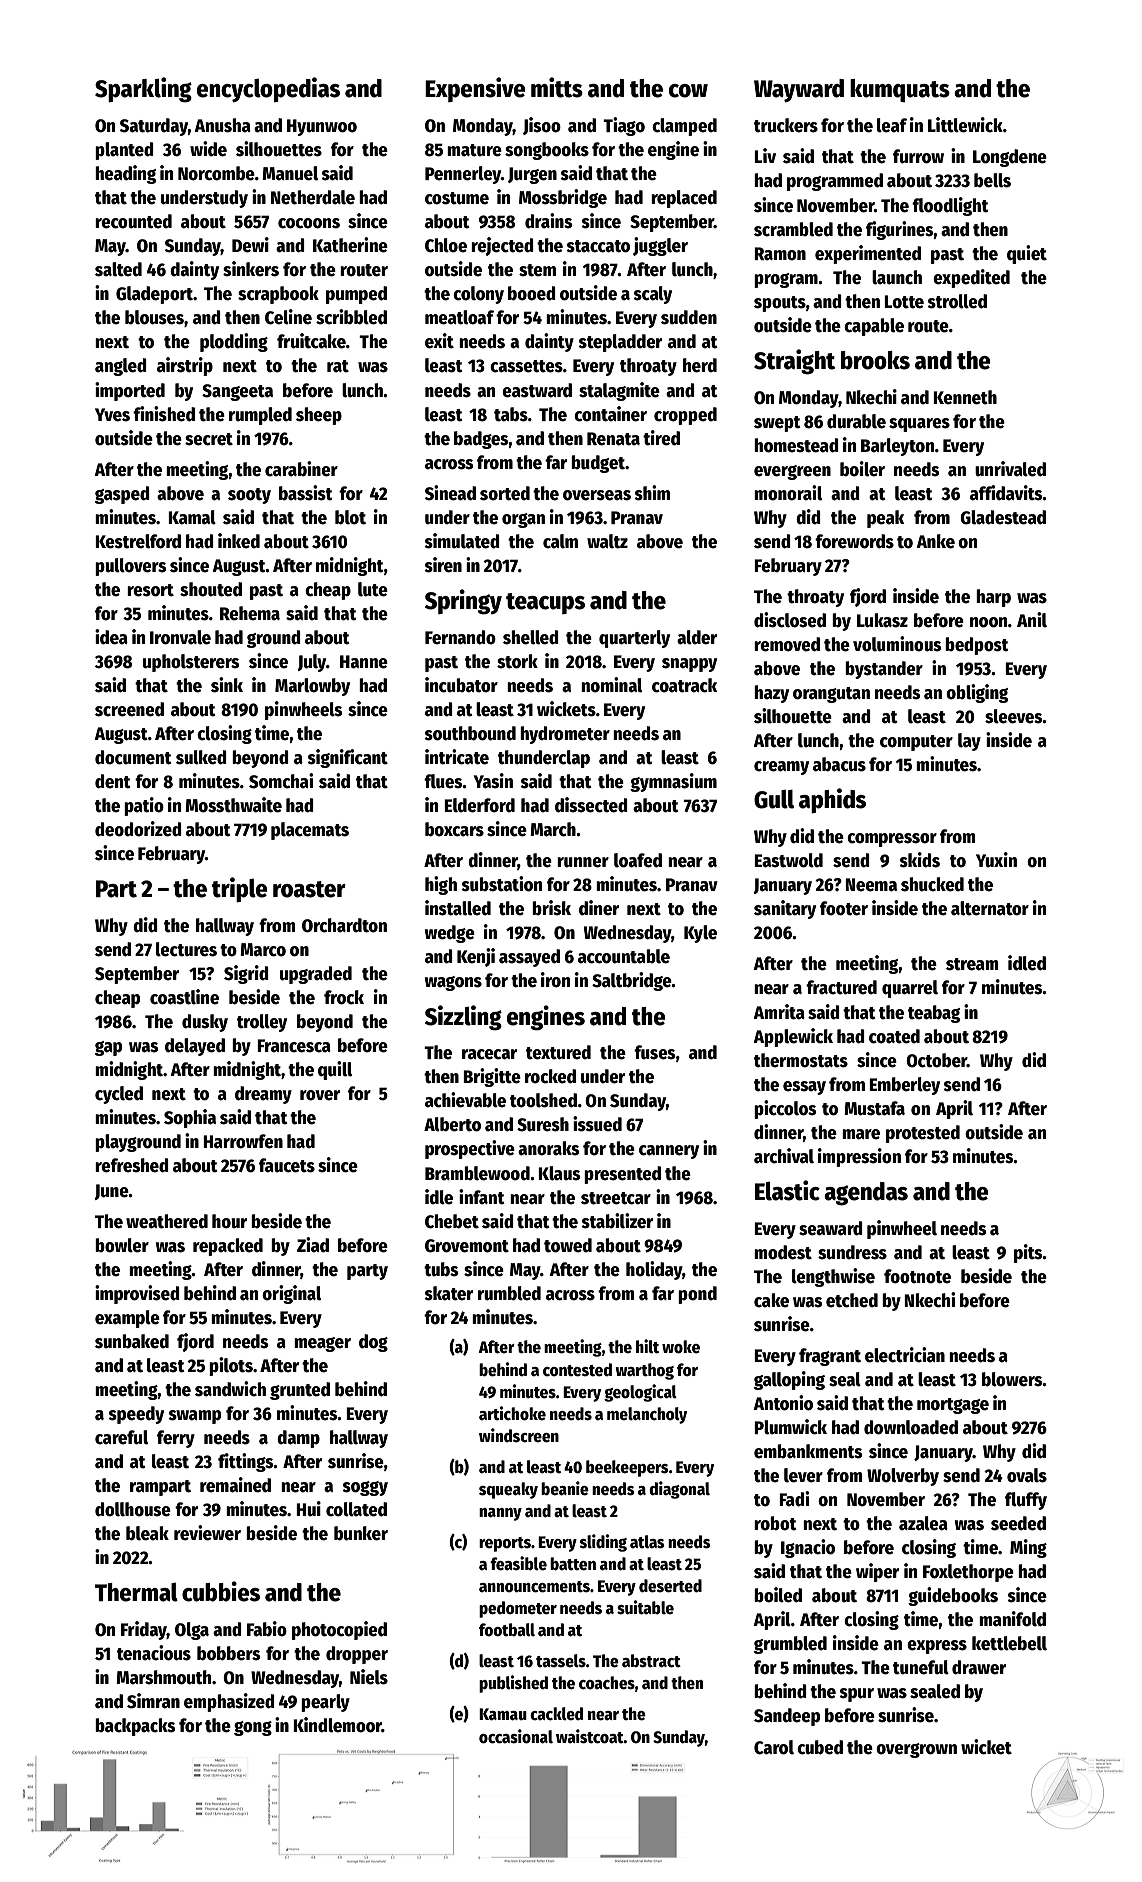 This image has width=1142, height=1882. I want to click on Hyunwoo, so click(322, 127).
